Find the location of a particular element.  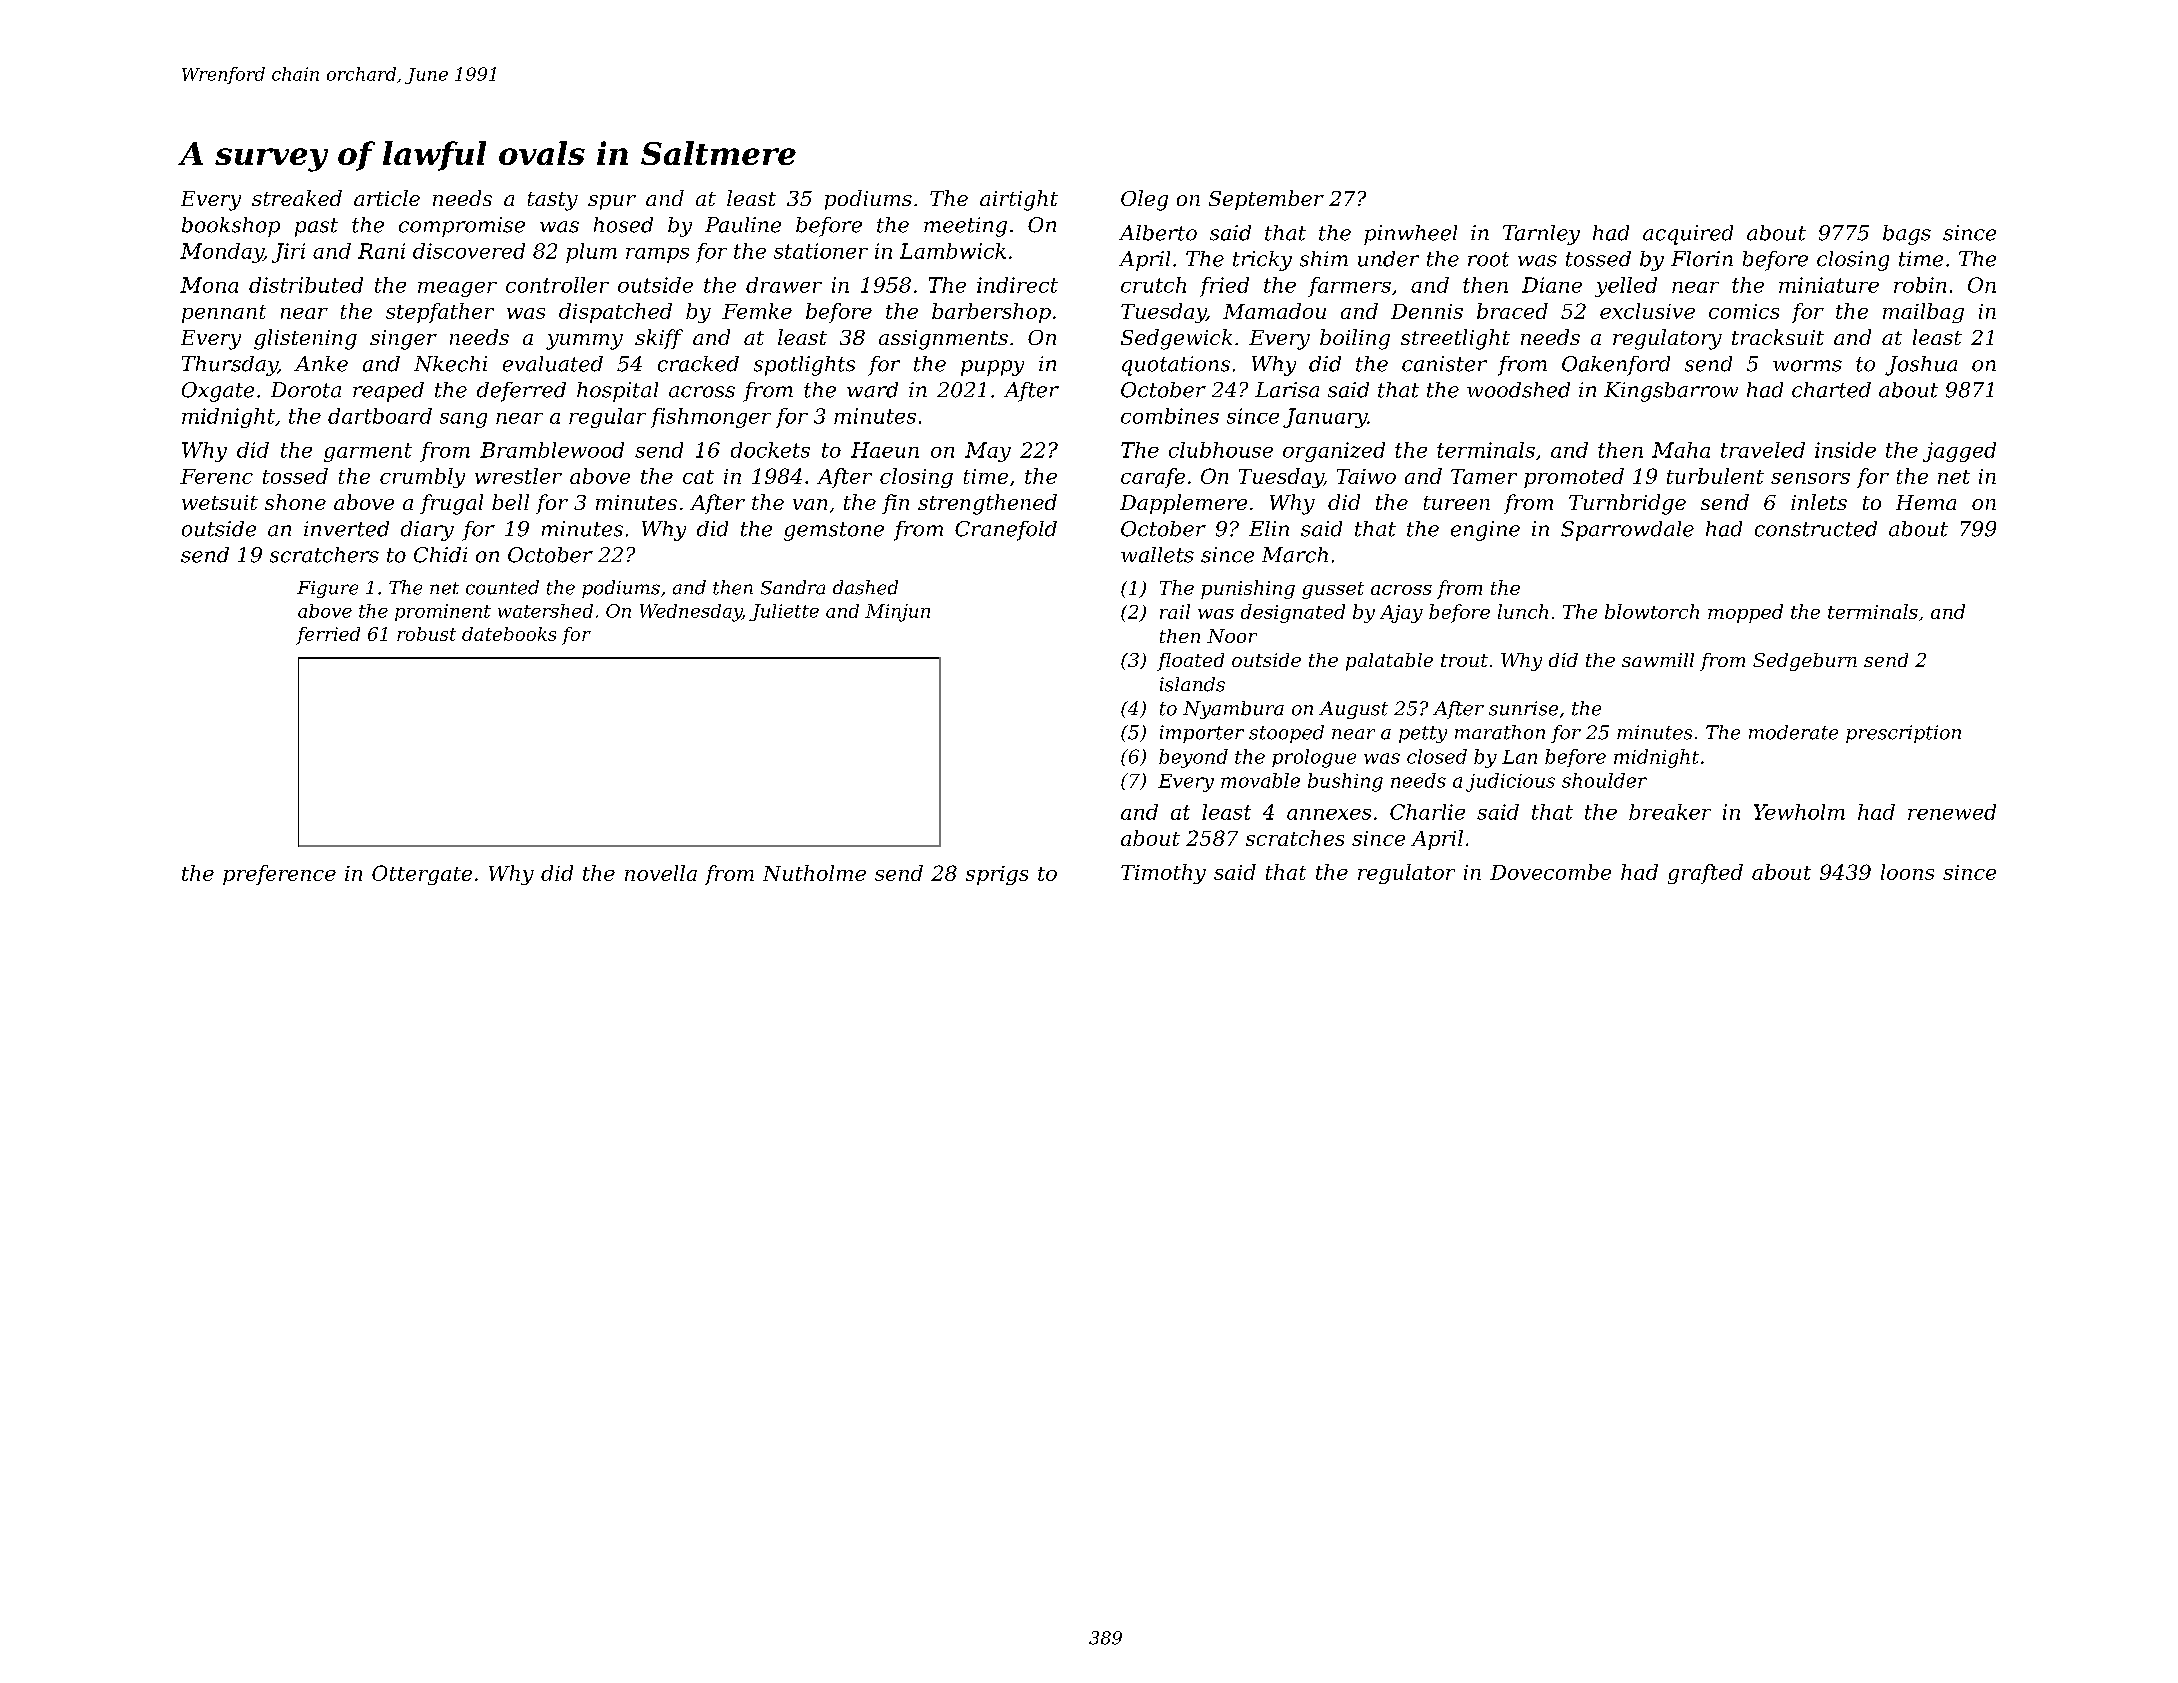

plum is located at coordinates (591, 253).
